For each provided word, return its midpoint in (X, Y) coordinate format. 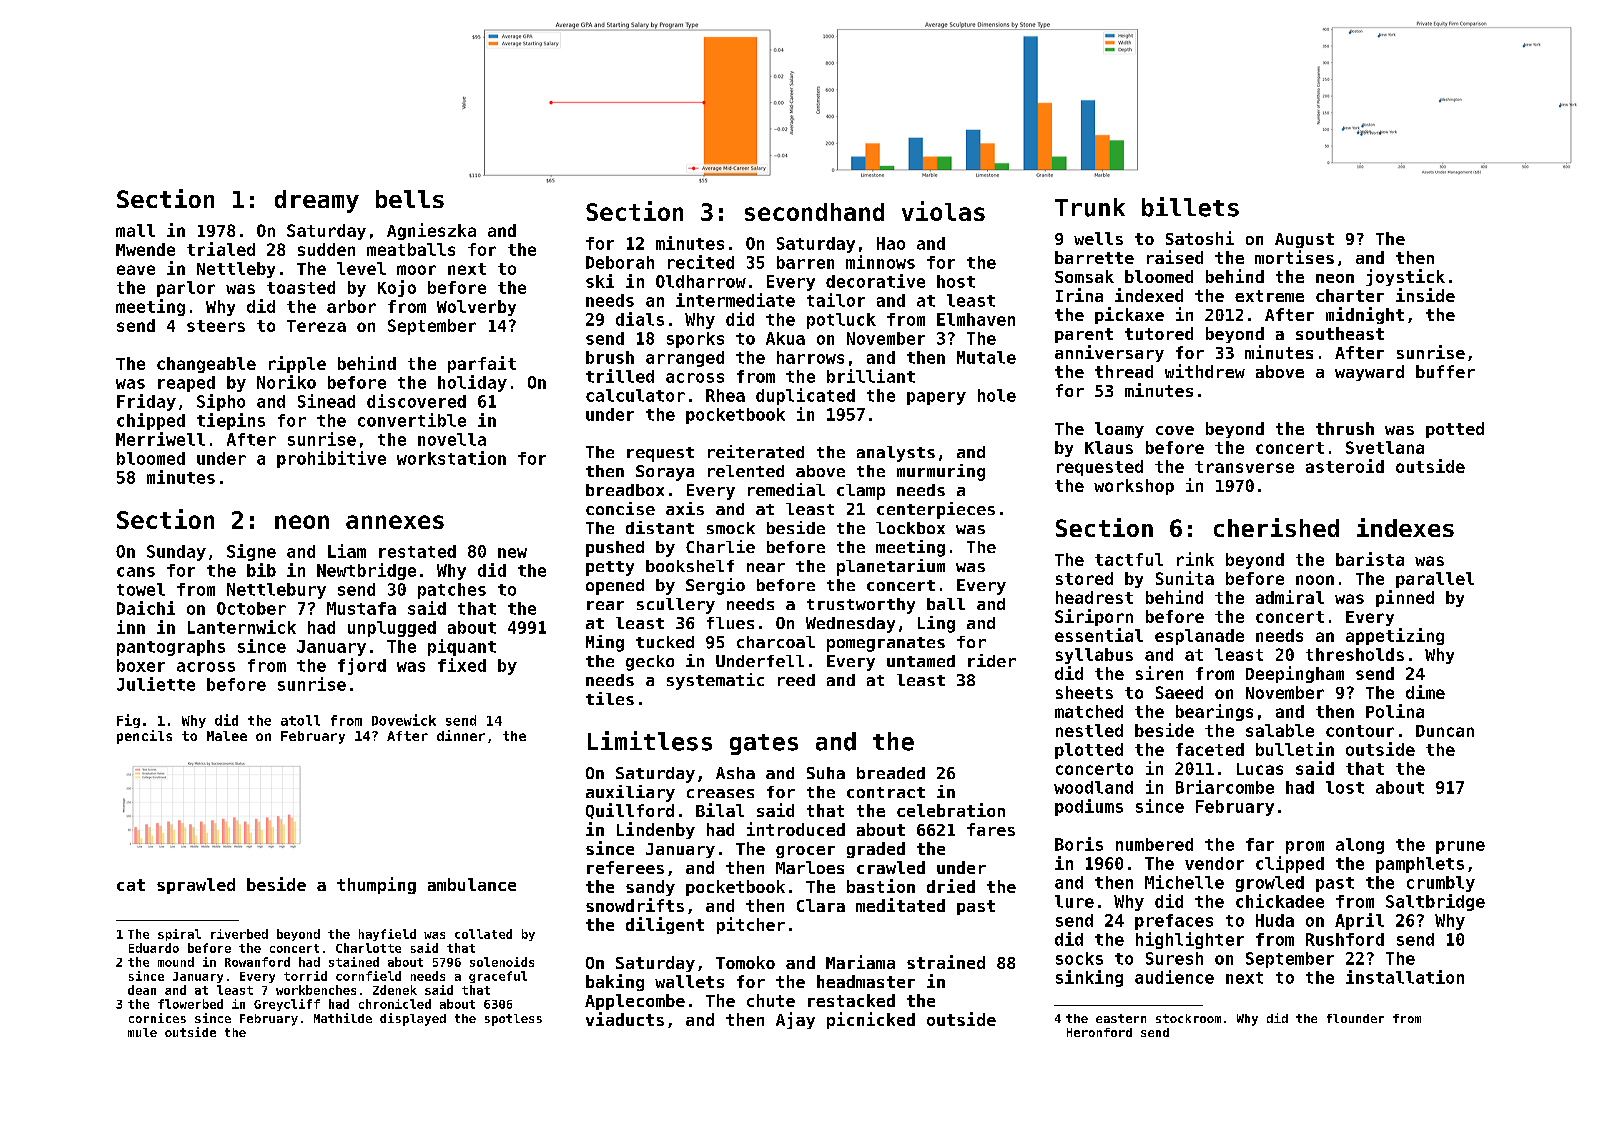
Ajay (795, 1020)
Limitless (650, 741)
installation (1405, 977)
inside (1425, 295)
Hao (891, 243)
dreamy (317, 201)
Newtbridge (366, 571)
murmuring (941, 472)
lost (1345, 787)
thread (1124, 371)
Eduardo (154, 948)
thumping (376, 885)
